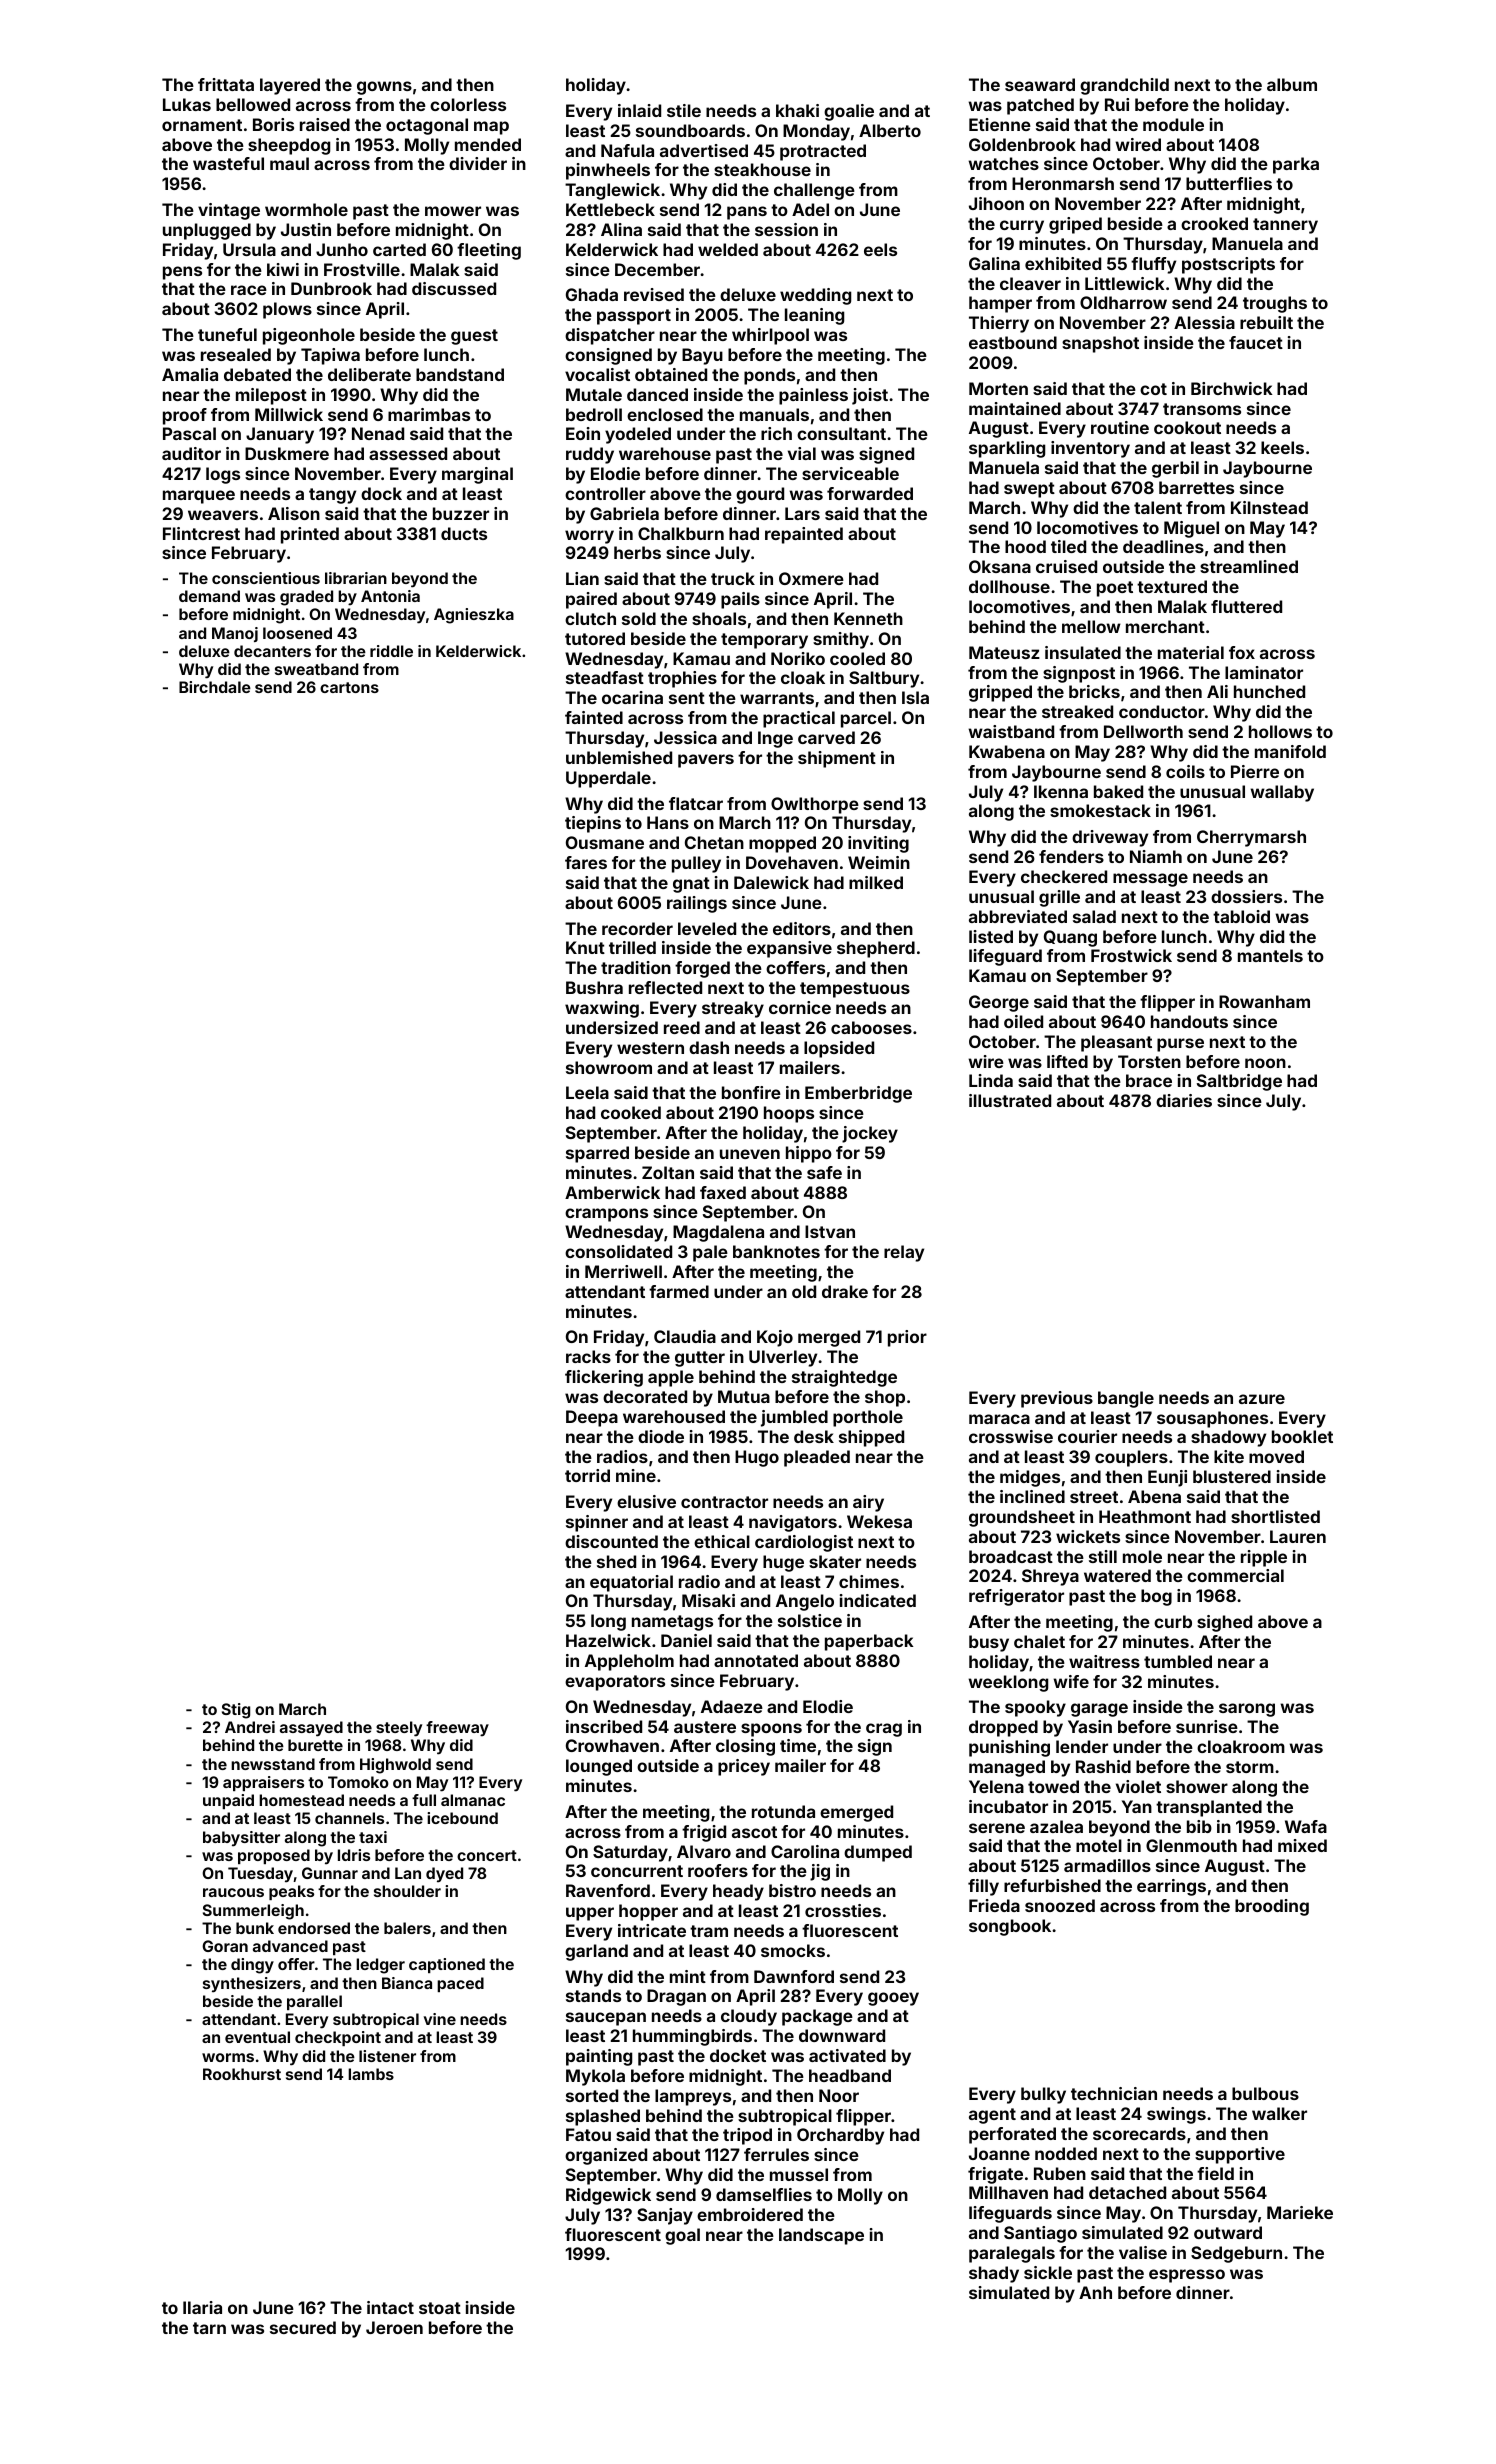 This screenshot has height=2464, width=1496. I want to click on plows, so click(287, 310).
